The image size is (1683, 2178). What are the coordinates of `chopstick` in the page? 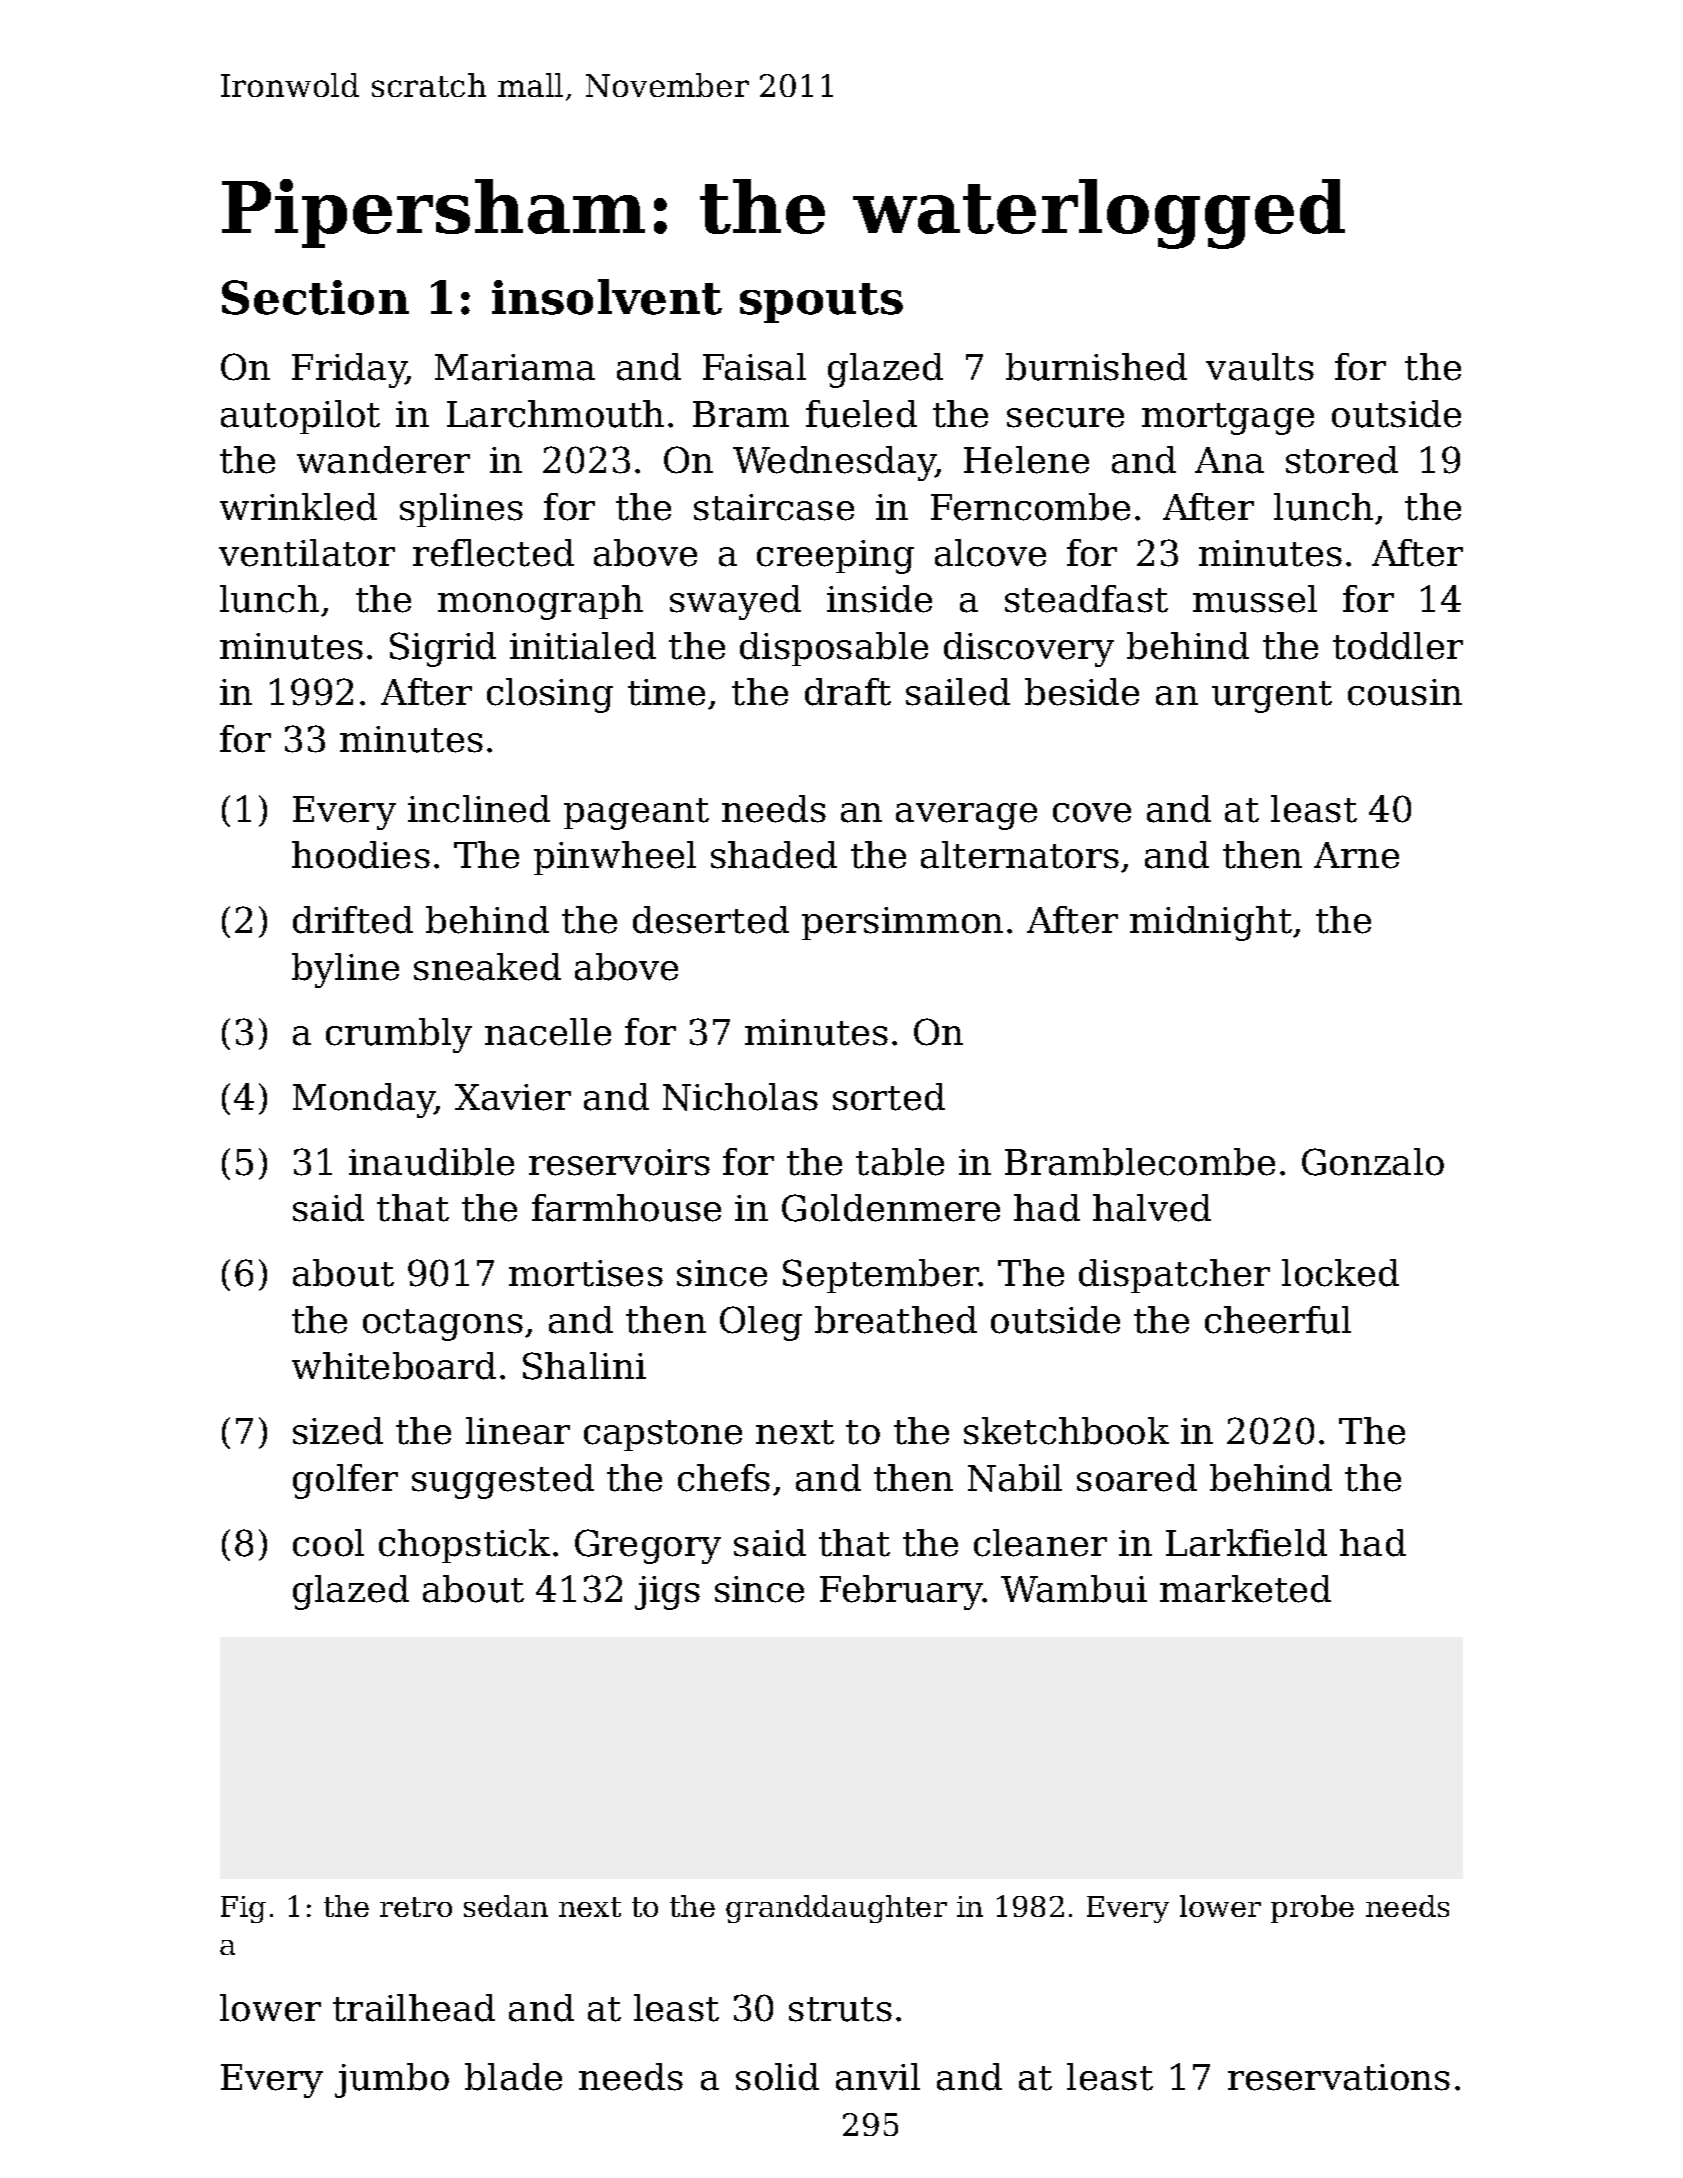 It's located at (464, 1546).
